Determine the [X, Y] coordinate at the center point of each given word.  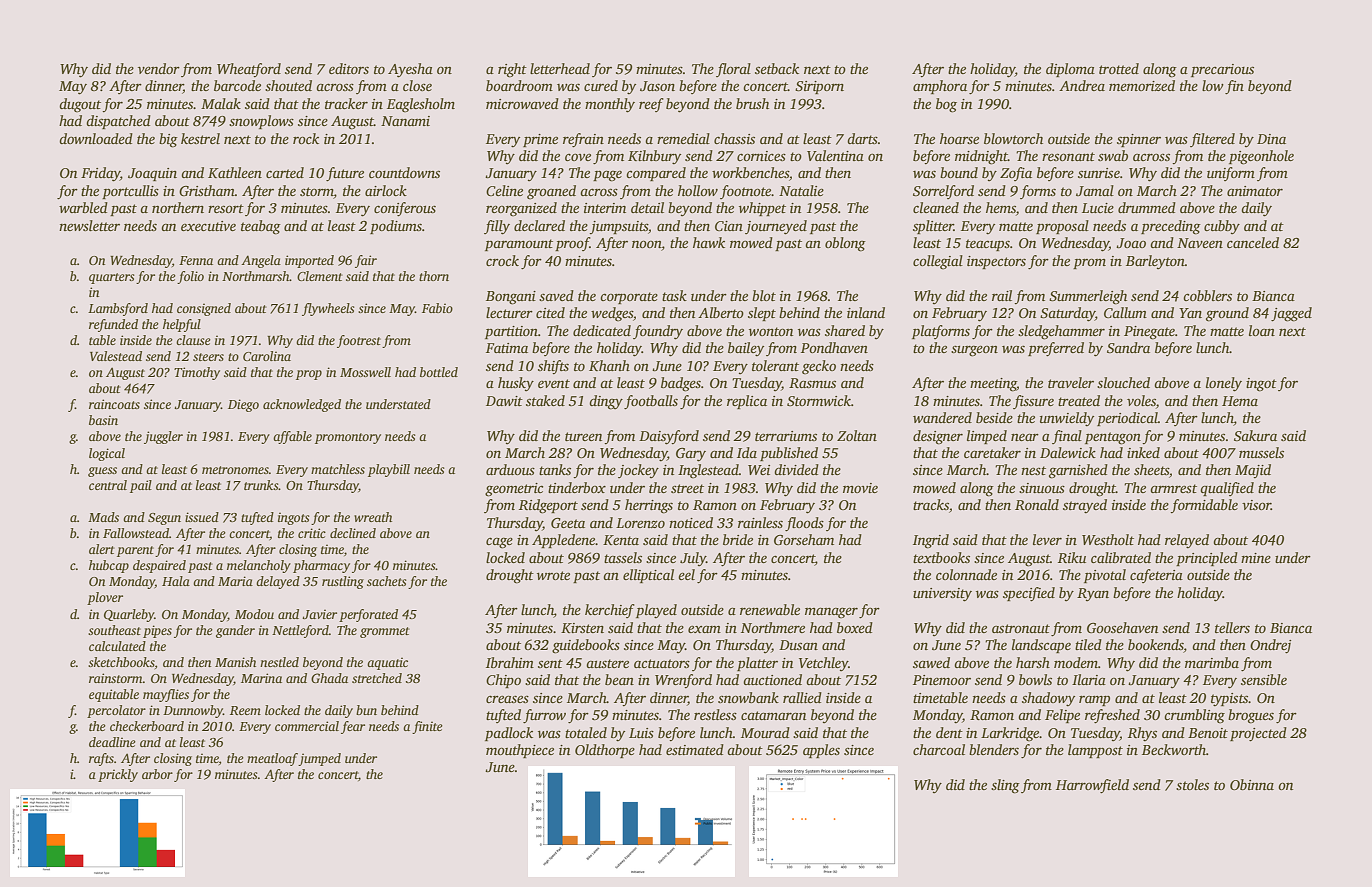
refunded [113, 325]
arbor [157, 774]
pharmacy [321, 566]
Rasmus [812, 383]
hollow [698, 190]
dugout [80, 105]
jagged [1291, 314]
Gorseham [804, 539]
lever [1047, 539]
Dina [1271, 139]
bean [619, 679]
